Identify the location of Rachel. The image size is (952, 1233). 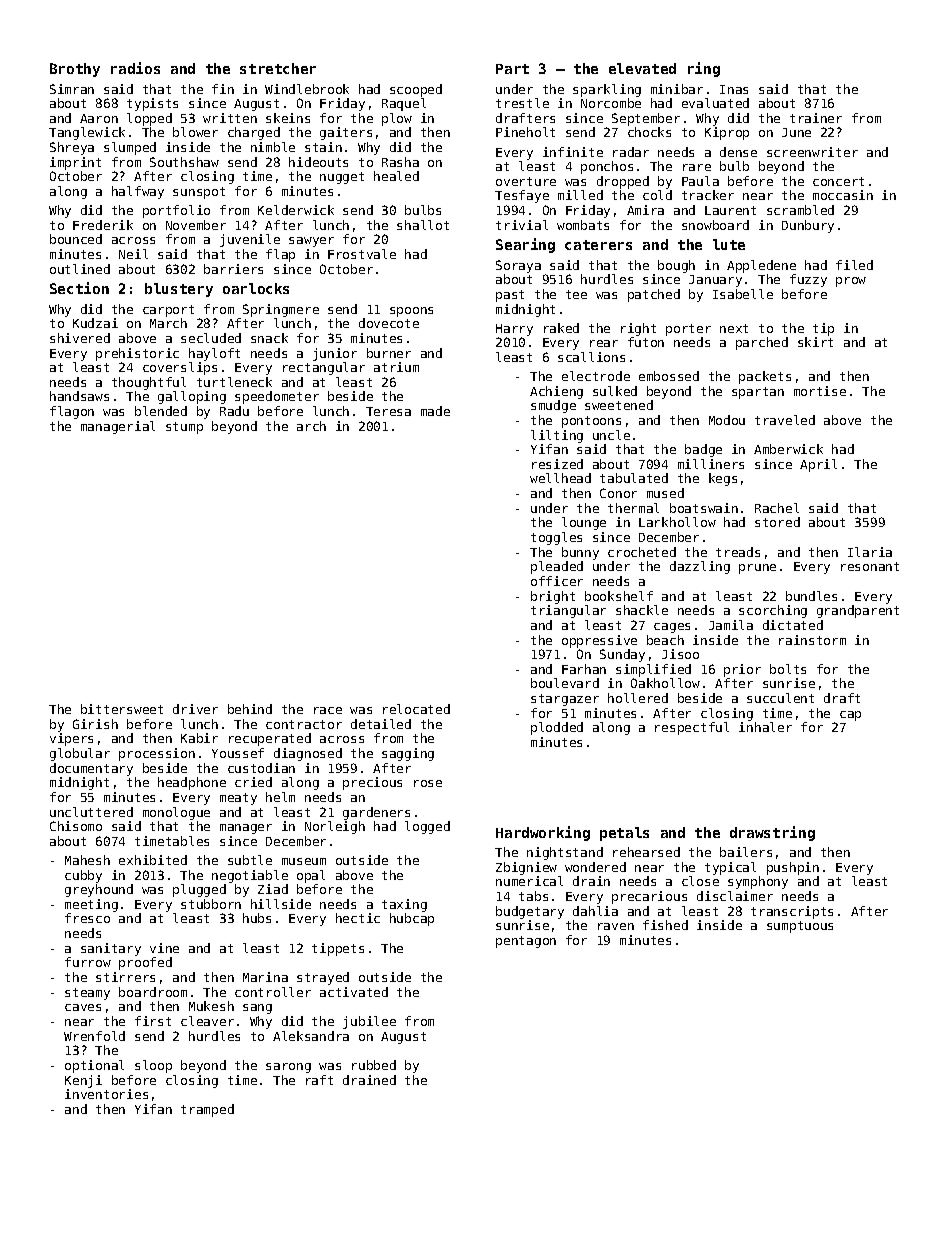
(777, 508).
